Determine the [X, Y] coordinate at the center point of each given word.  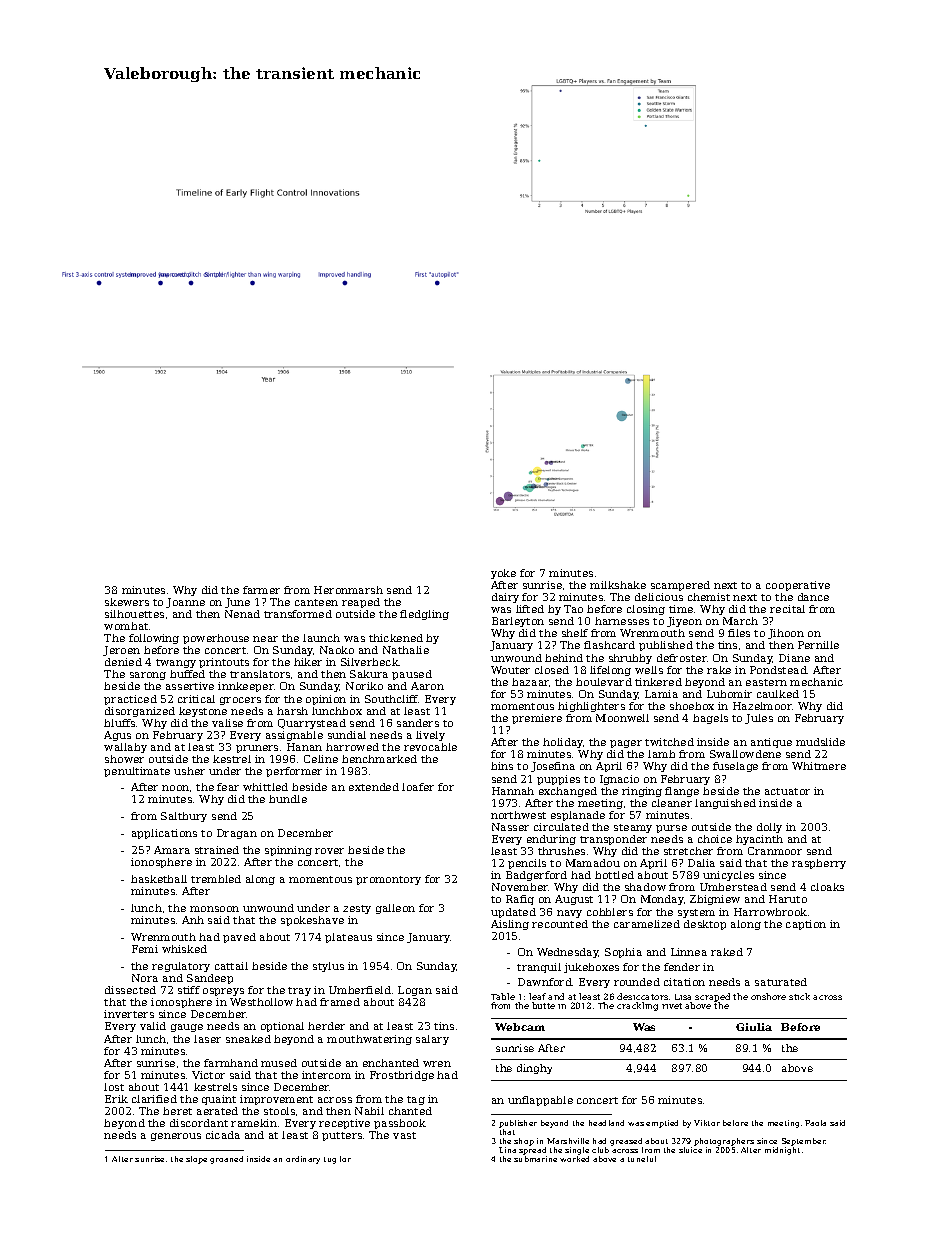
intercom [326, 1075]
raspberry [819, 864]
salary [432, 1040]
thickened [396, 638]
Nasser [510, 827]
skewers [127, 602]
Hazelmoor [763, 706]
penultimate [137, 772]
